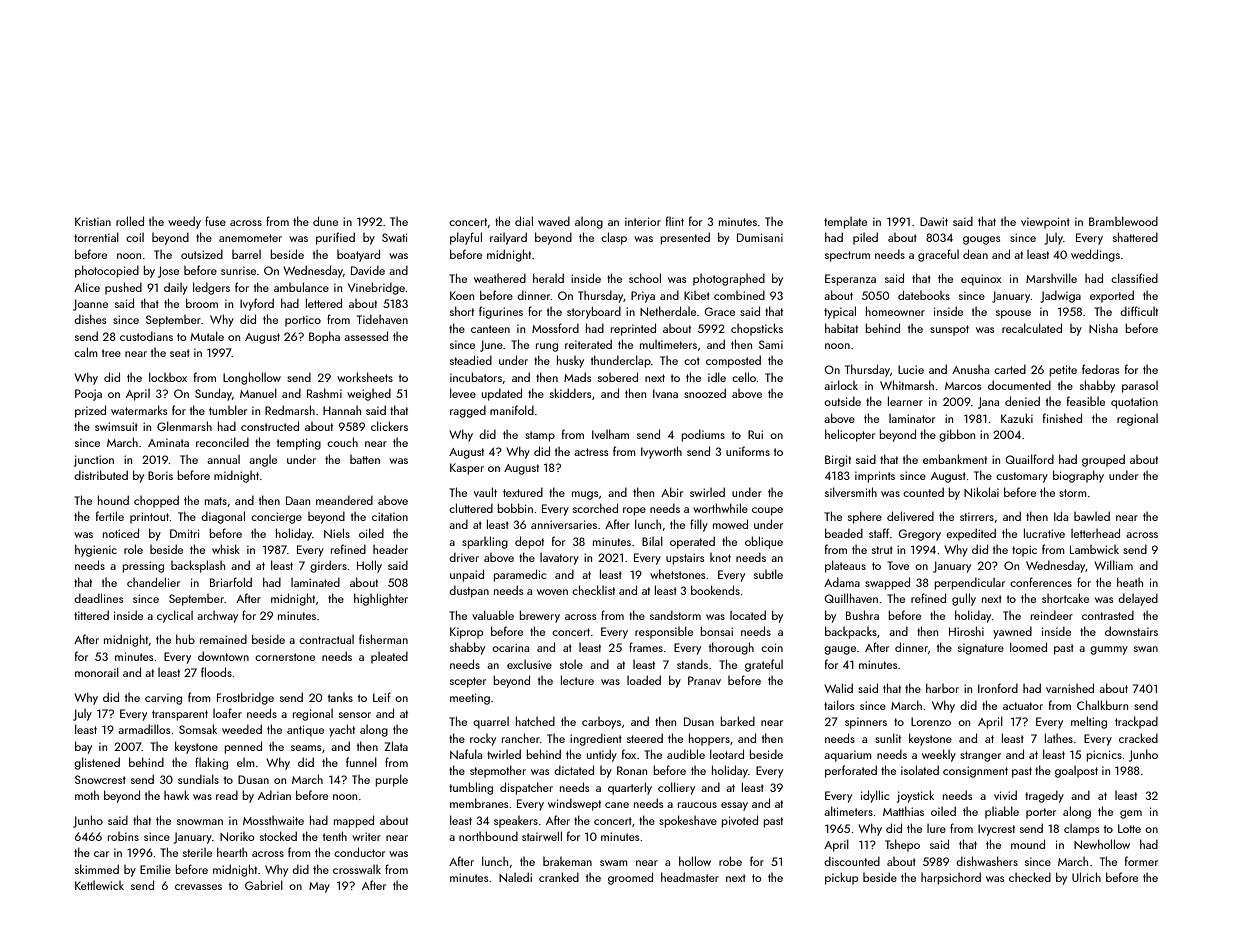 This image has height=952, width=1233. What do you see at coordinates (1123, 221) in the image?
I see `Bramblewood` at bounding box center [1123, 221].
